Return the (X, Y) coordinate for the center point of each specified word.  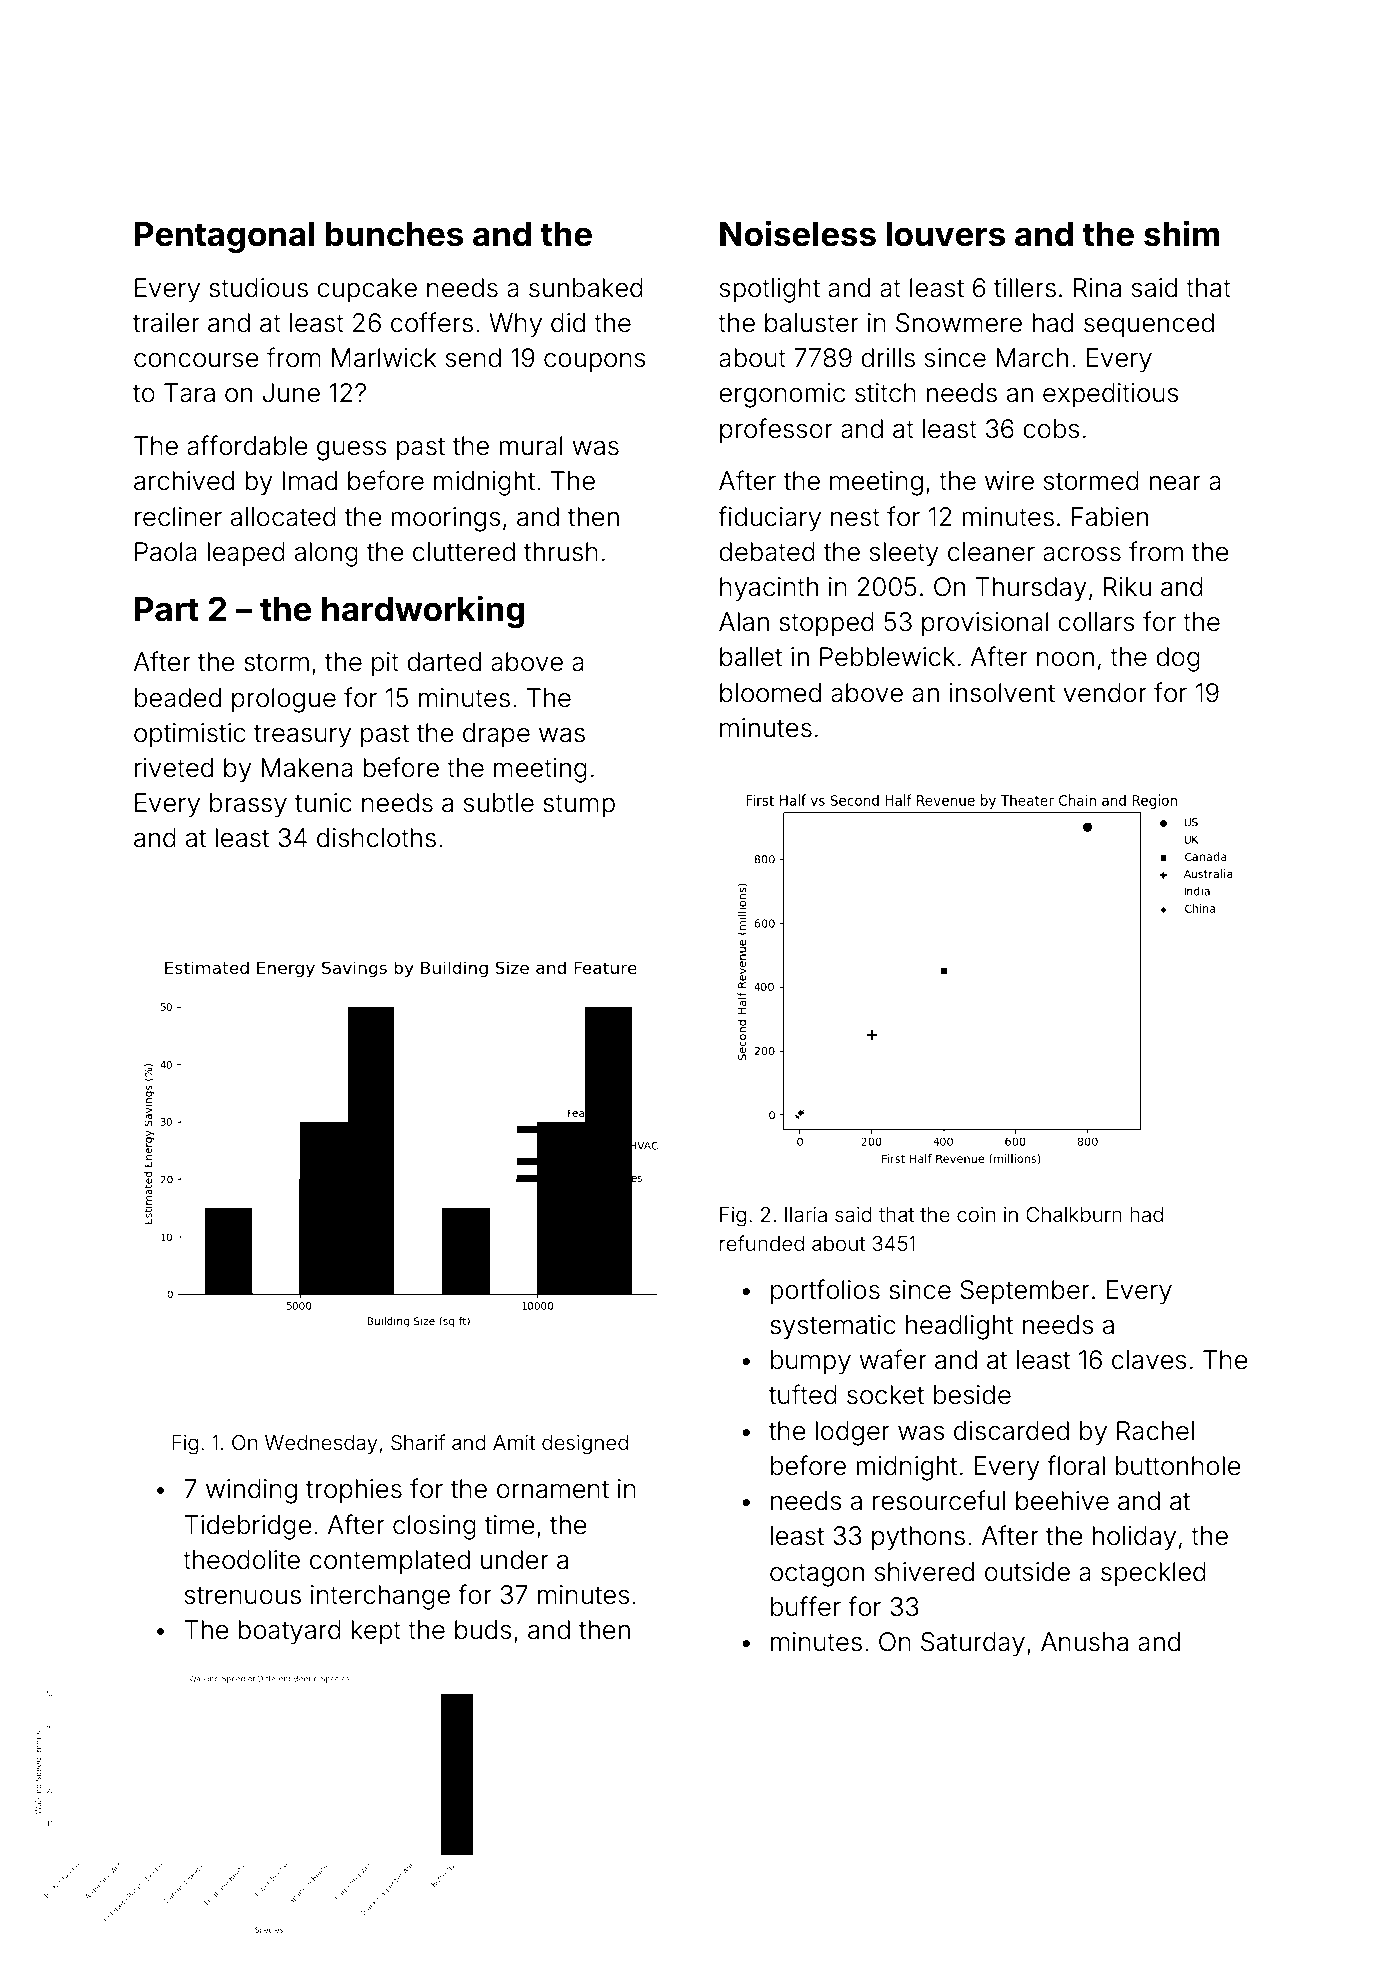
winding (251, 1491)
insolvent (1002, 693)
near (1175, 483)
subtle (499, 803)
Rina (1097, 288)
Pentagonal (224, 237)
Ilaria (806, 1214)
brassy (248, 805)
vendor (1105, 693)
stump (579, 806)
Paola (166, 552)
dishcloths (376, 838)
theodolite (241, 1560)
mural (531, 446)
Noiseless (798, 233)
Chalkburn (1074, 1214)
